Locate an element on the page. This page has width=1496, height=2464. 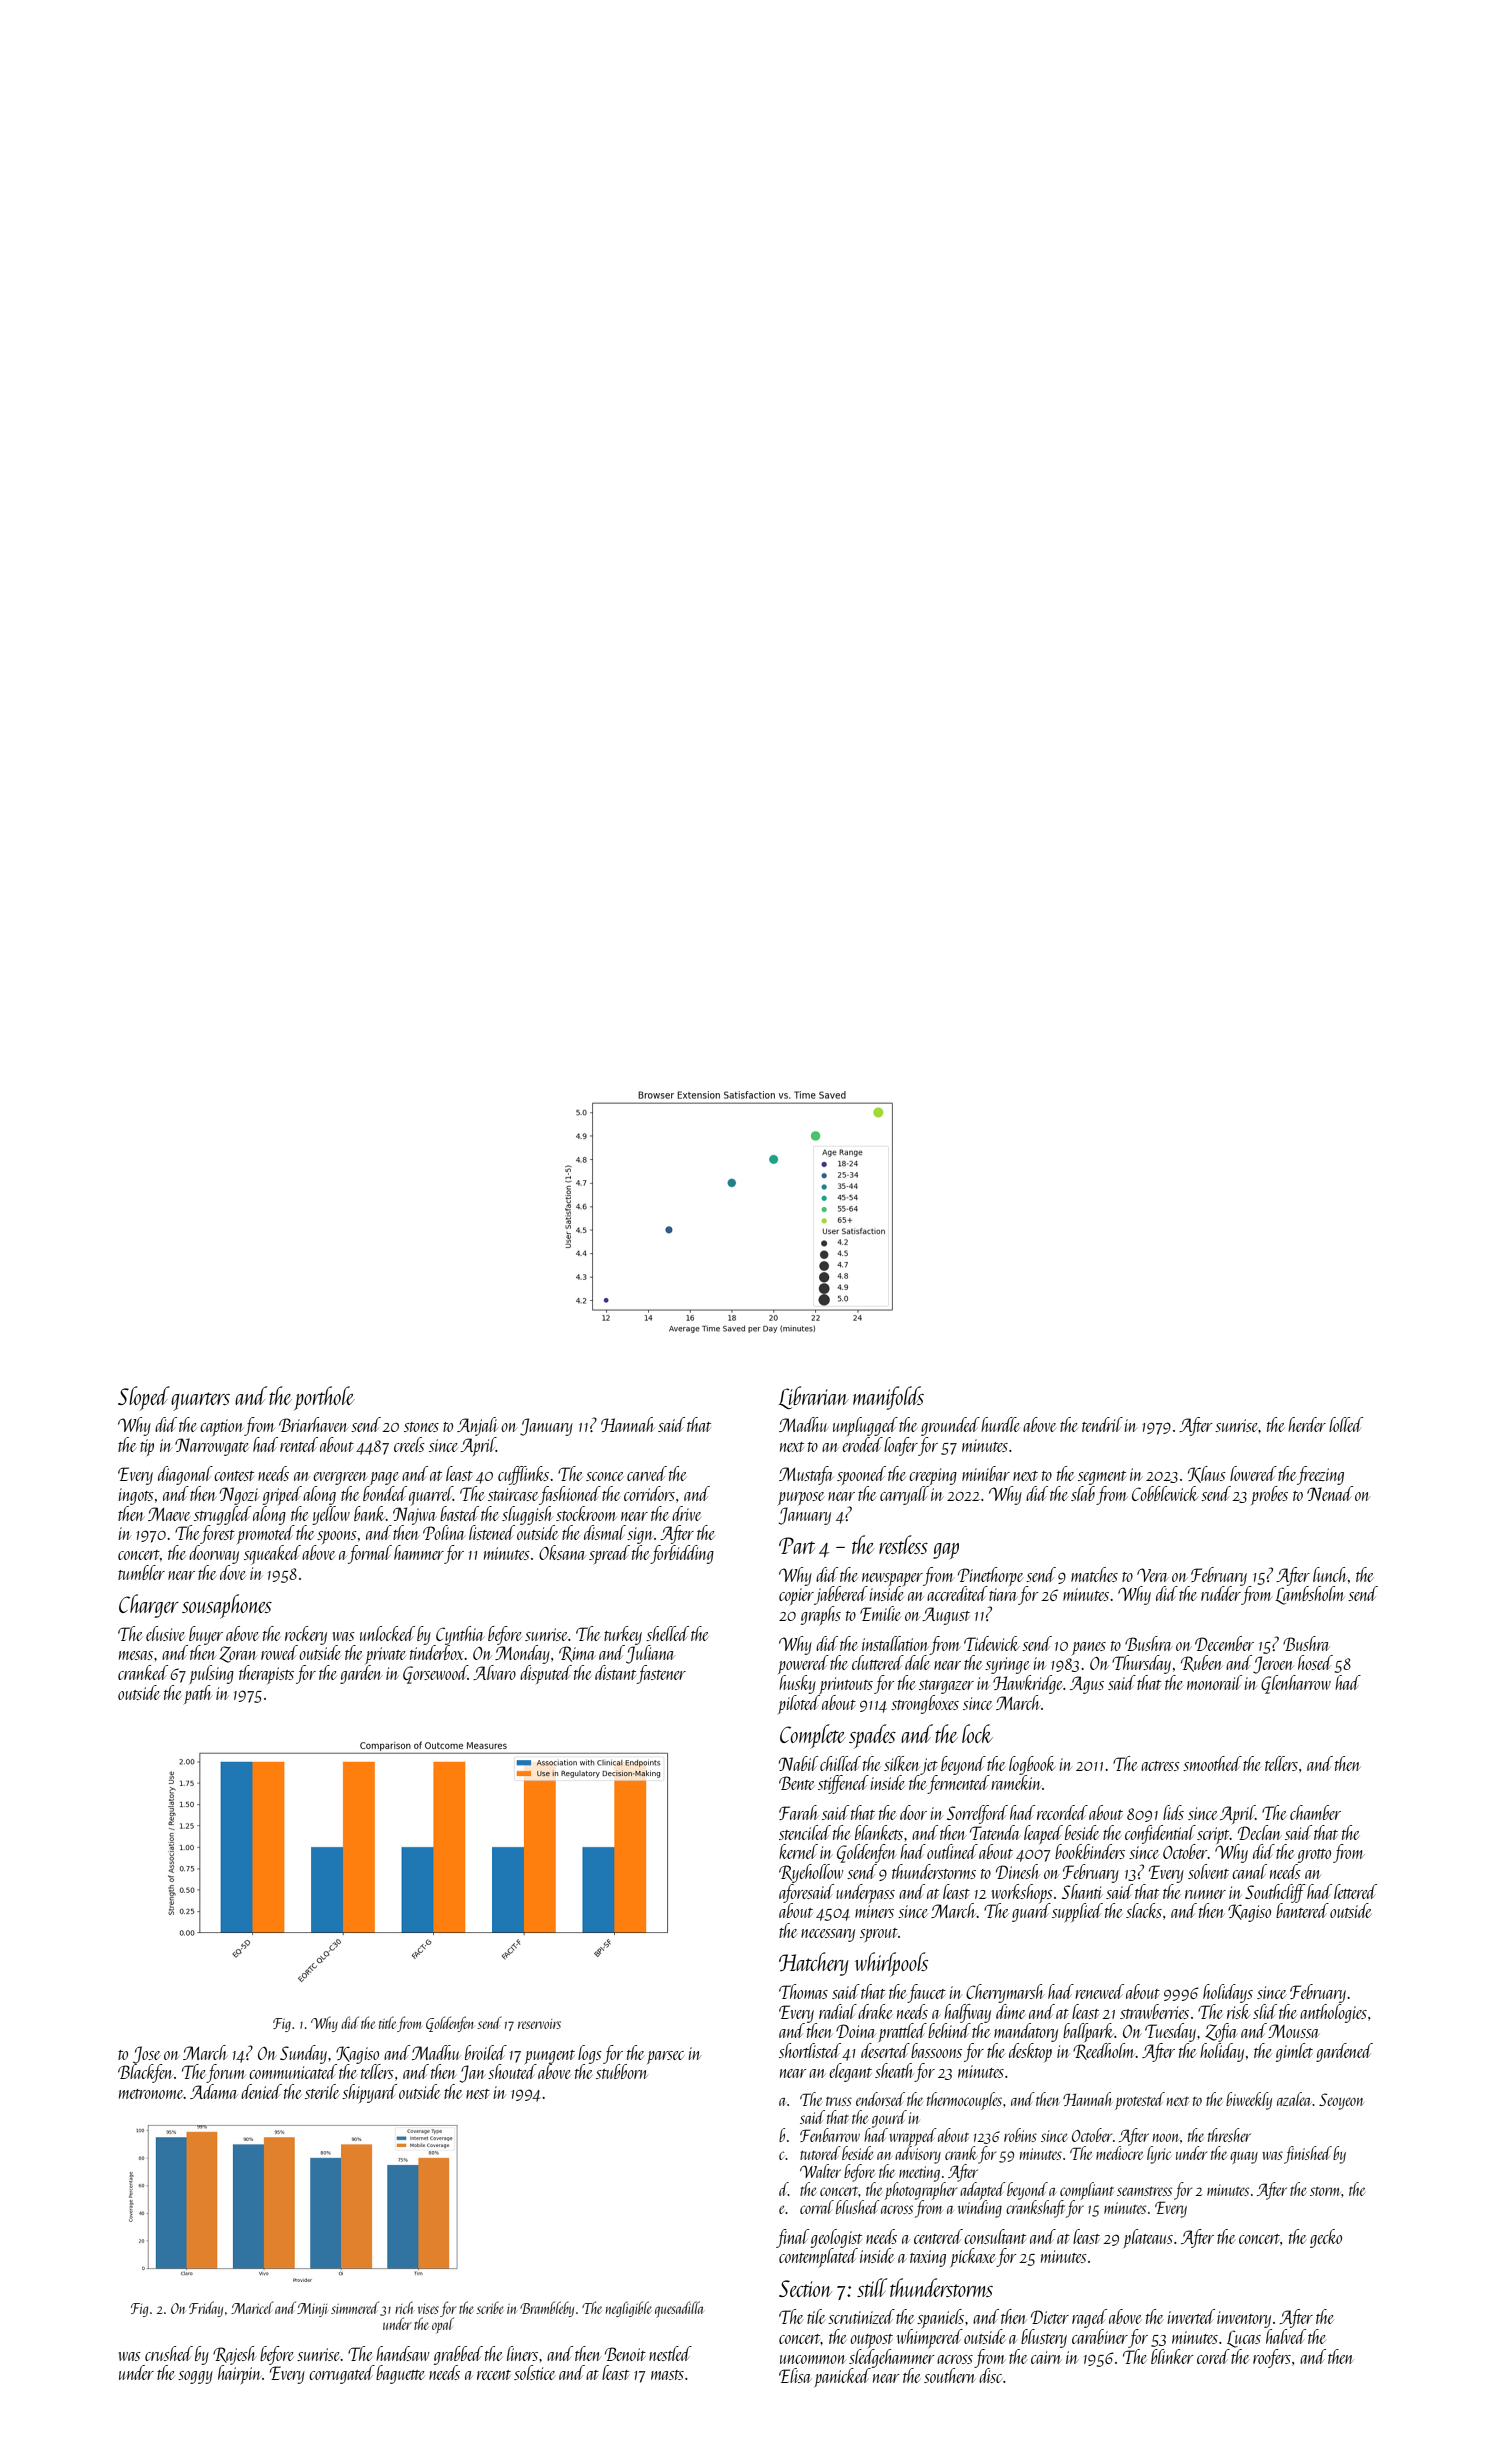
tendril is located at coordinates (1102, 1424).
